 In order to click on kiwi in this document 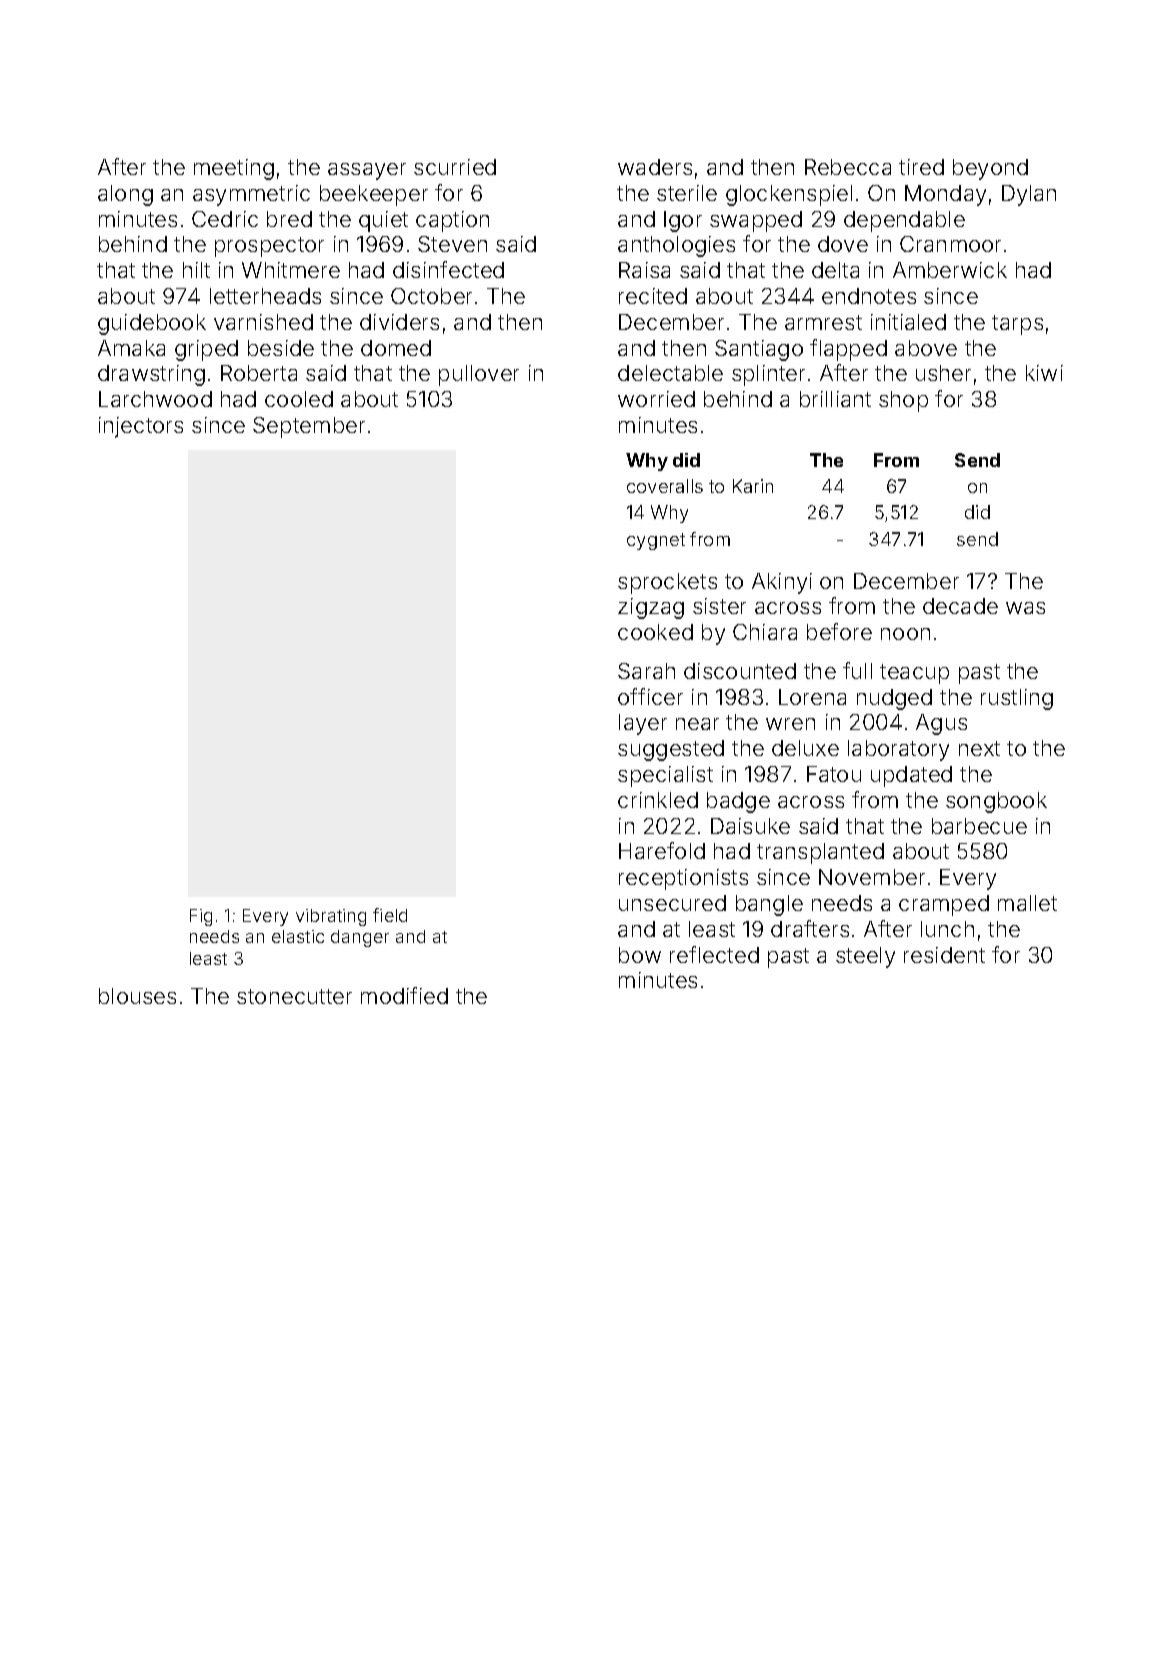, I will do `click(1044, 373)`.
